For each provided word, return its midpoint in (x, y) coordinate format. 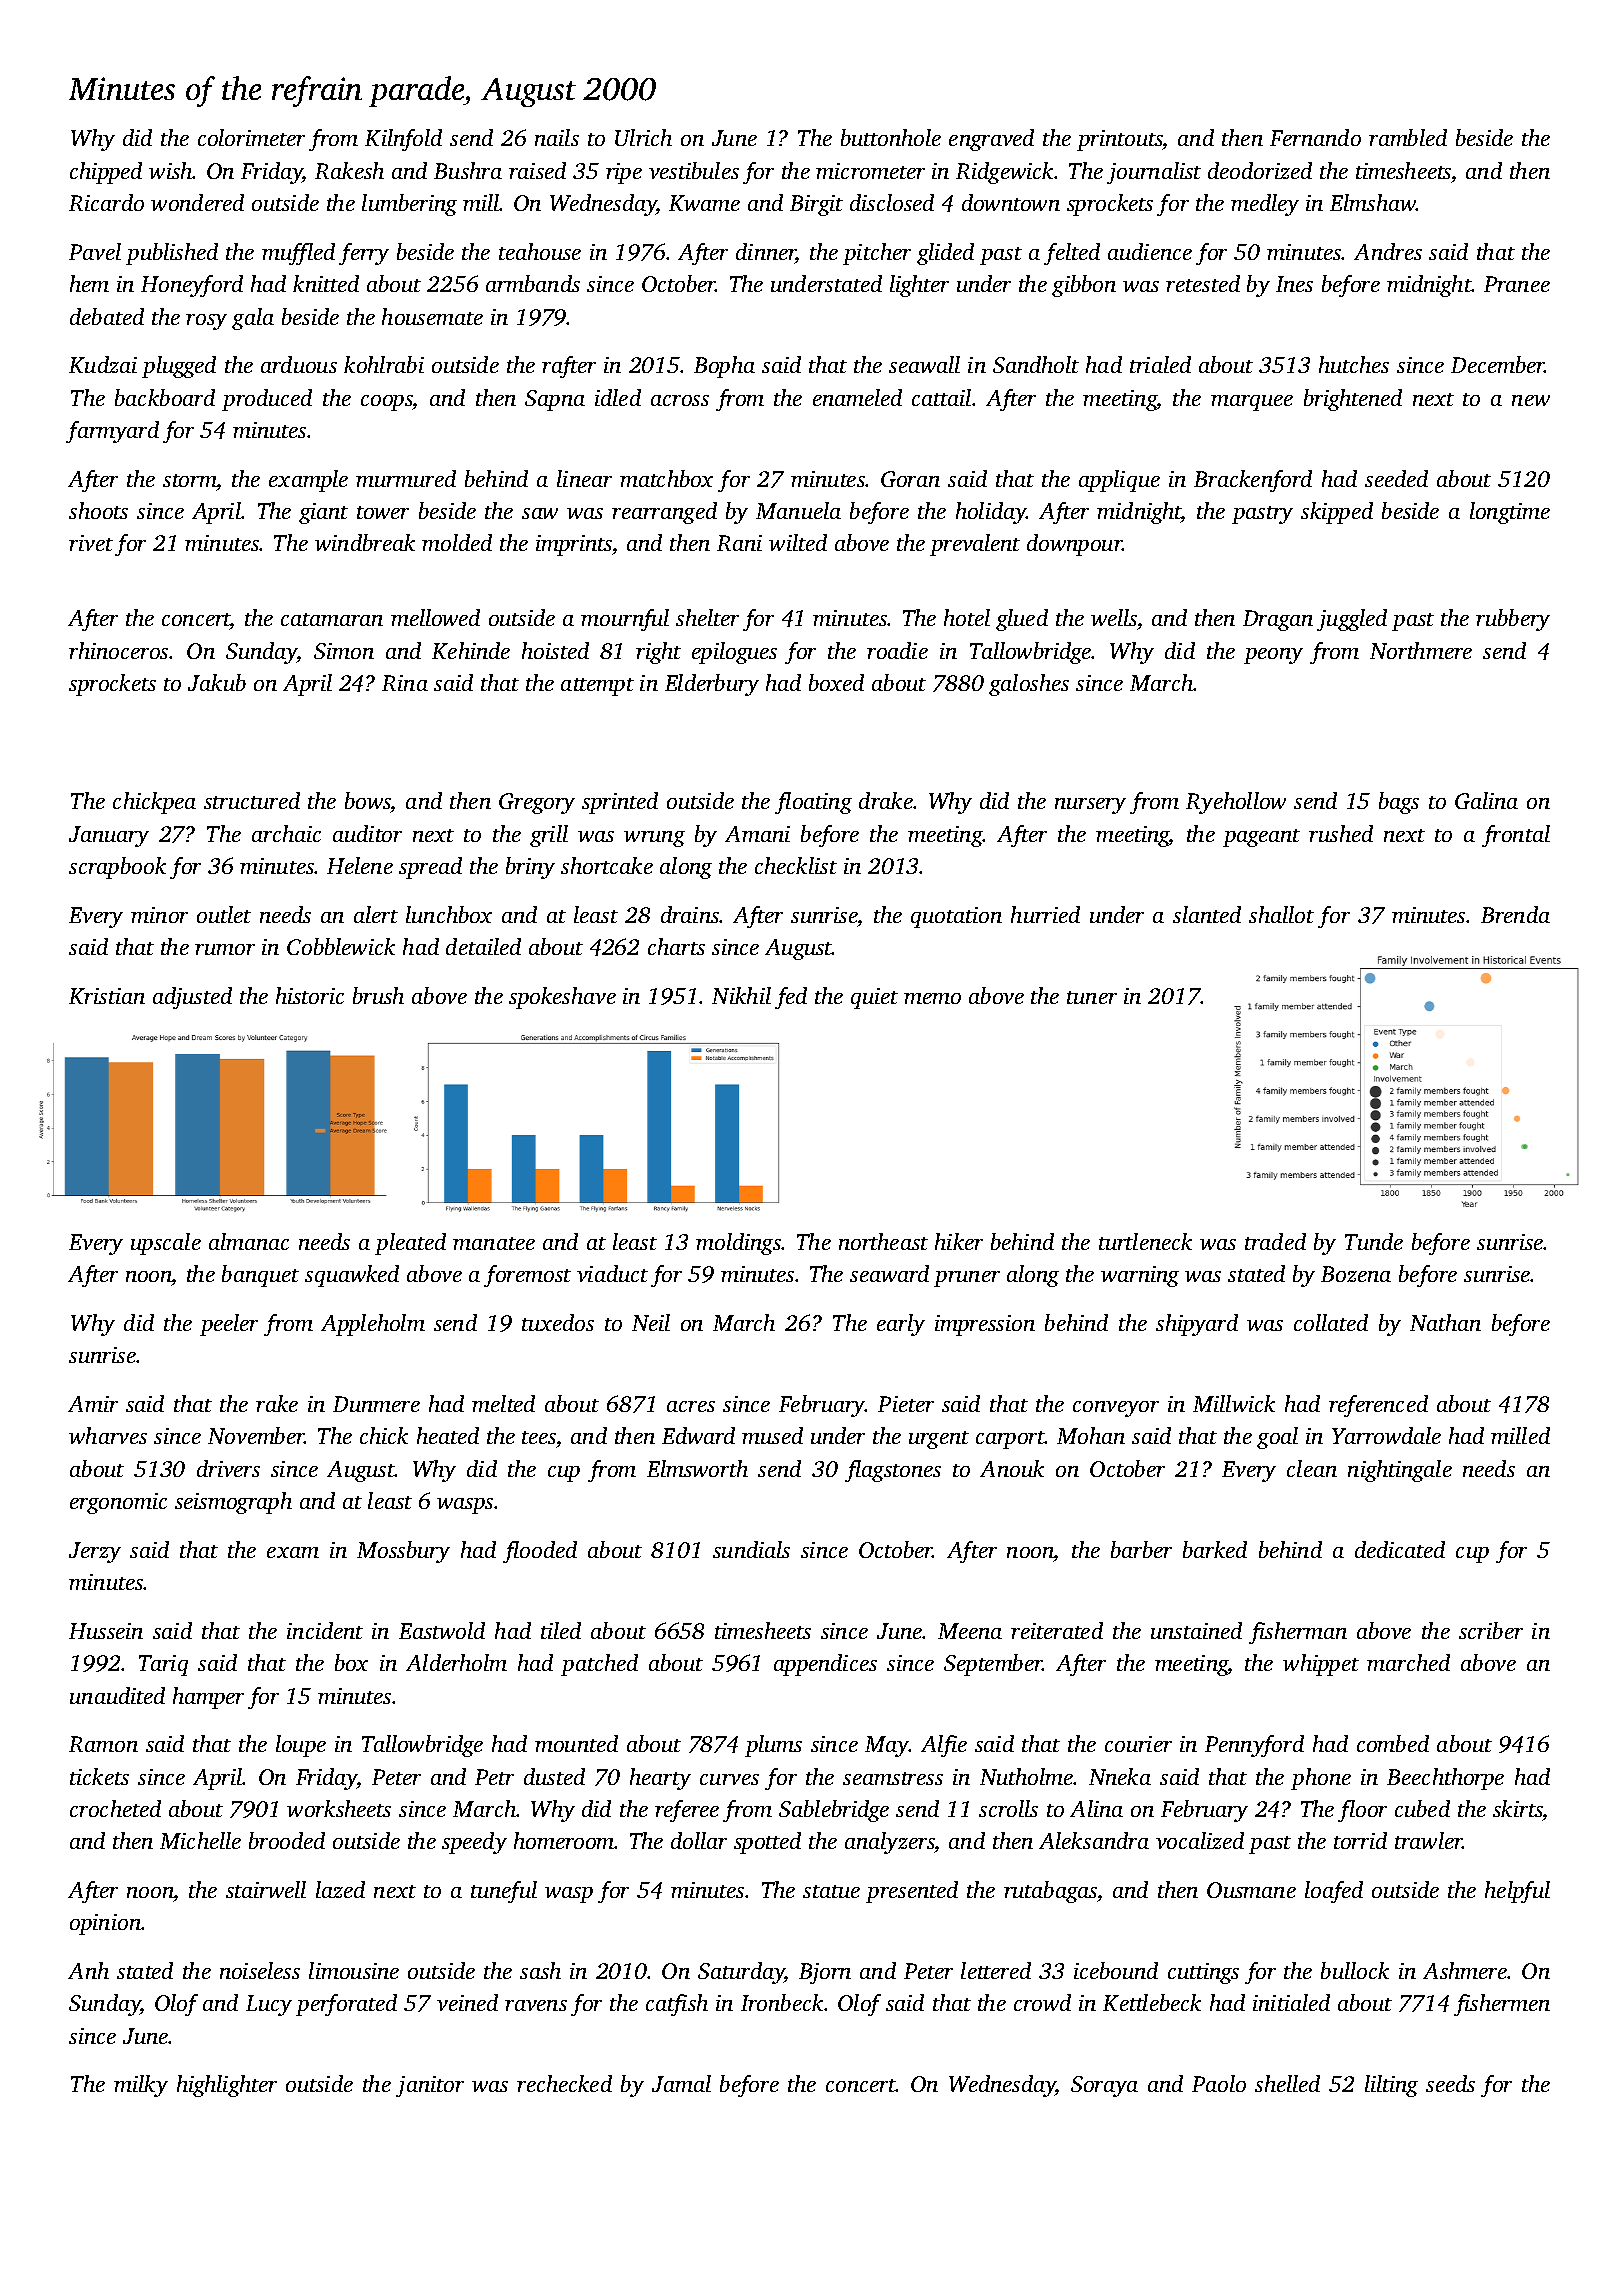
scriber (1491, 1630)
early (901, 1325)
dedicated (1400, 1549)
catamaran (332, 619)
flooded (540, 1552)
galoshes (1029, 685)
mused (772, 1435)
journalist (1154, 173)
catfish (677, 2005)
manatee (494, 1243)
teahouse (540, 251)
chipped (106, 173)
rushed (1341, 833)
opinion (105, 1924)
